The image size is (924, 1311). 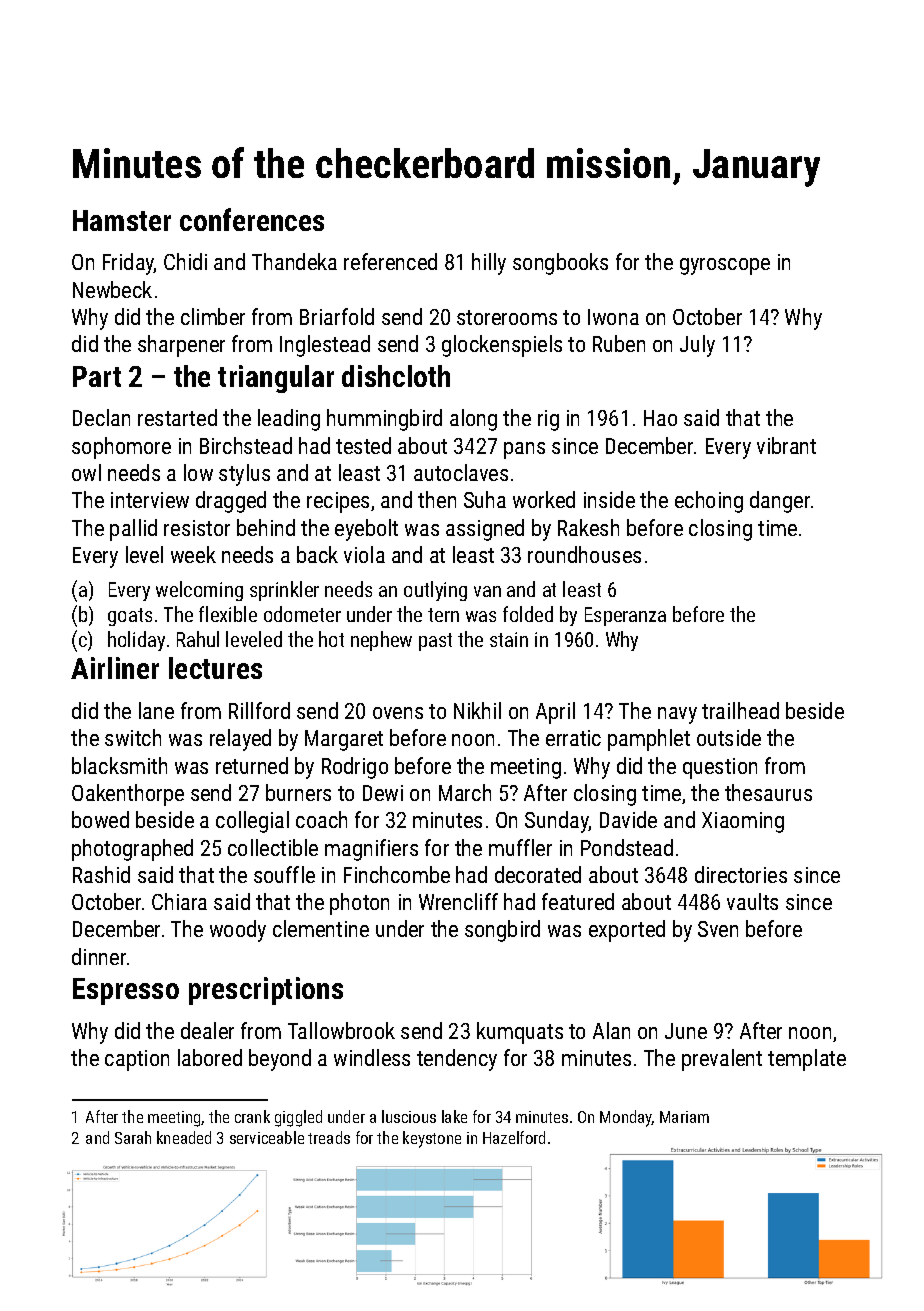 What do you see at coordinates (381, 641) in the screenshot?
I see `nephew` at bounding box center [381, 641].
